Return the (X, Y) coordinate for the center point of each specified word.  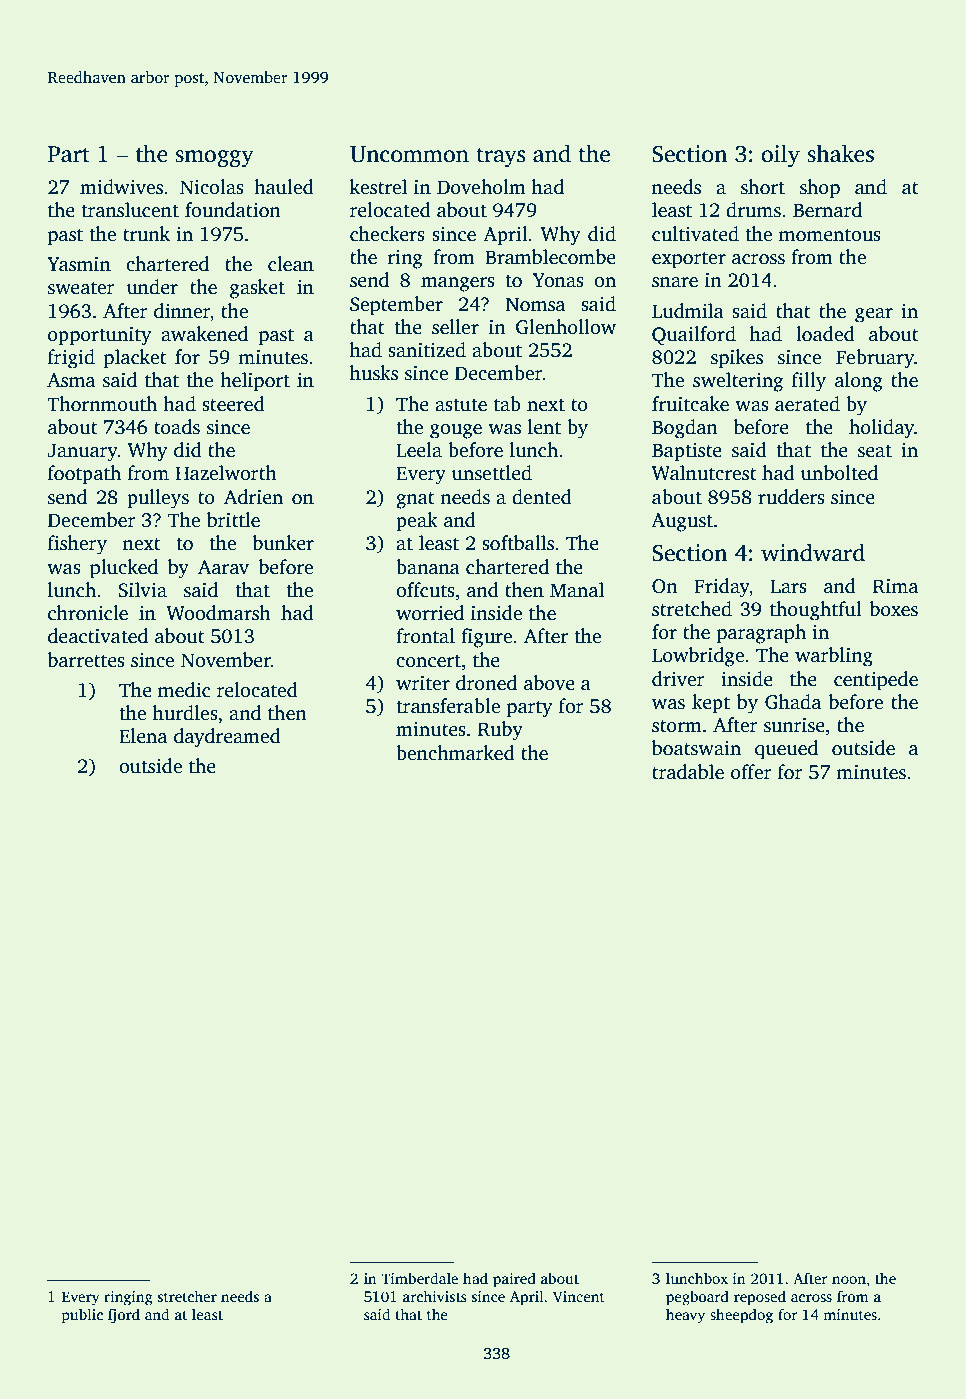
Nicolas (212, 187)
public (82, 1316)
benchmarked (455, 753)
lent (544, 427)
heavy (685, 1316)
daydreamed (227, 738)
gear (874, 315)
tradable (688, 772)
